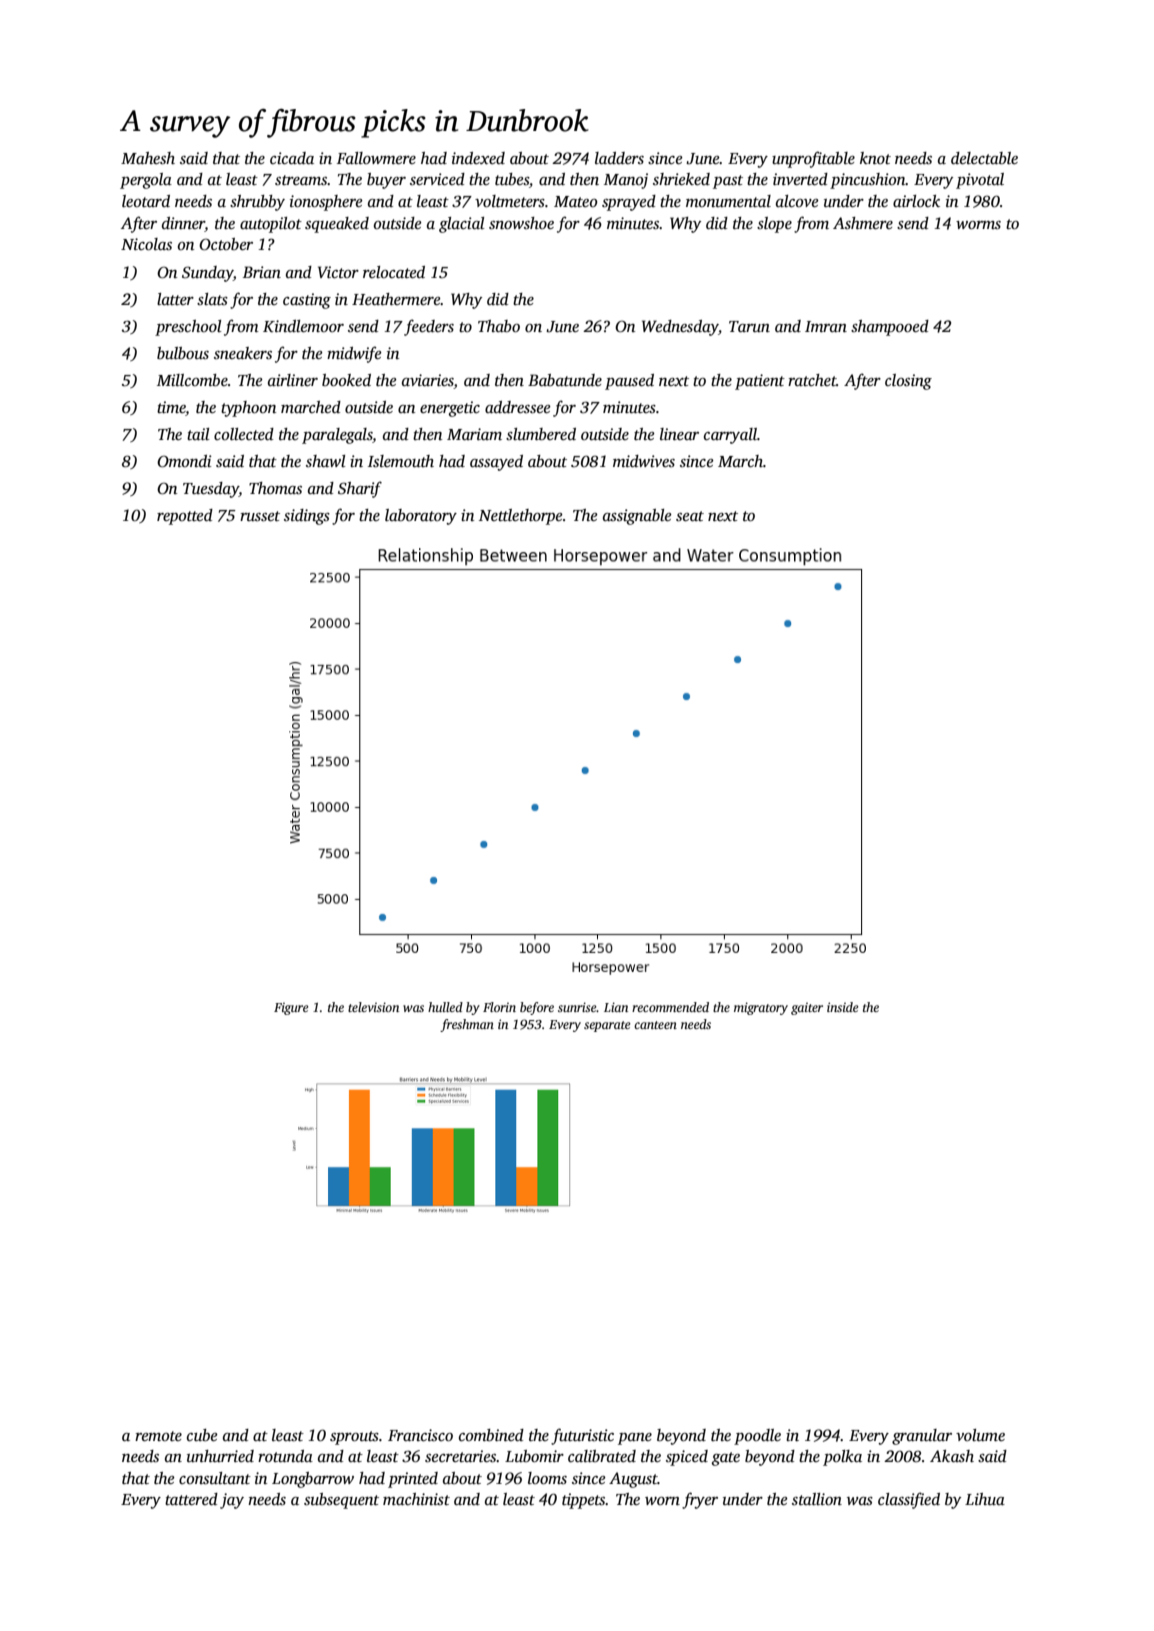 The image size is (1154, 1631). Describe the element at coordinates (985, 1499) in the image. I see `Lihua` at that location.
